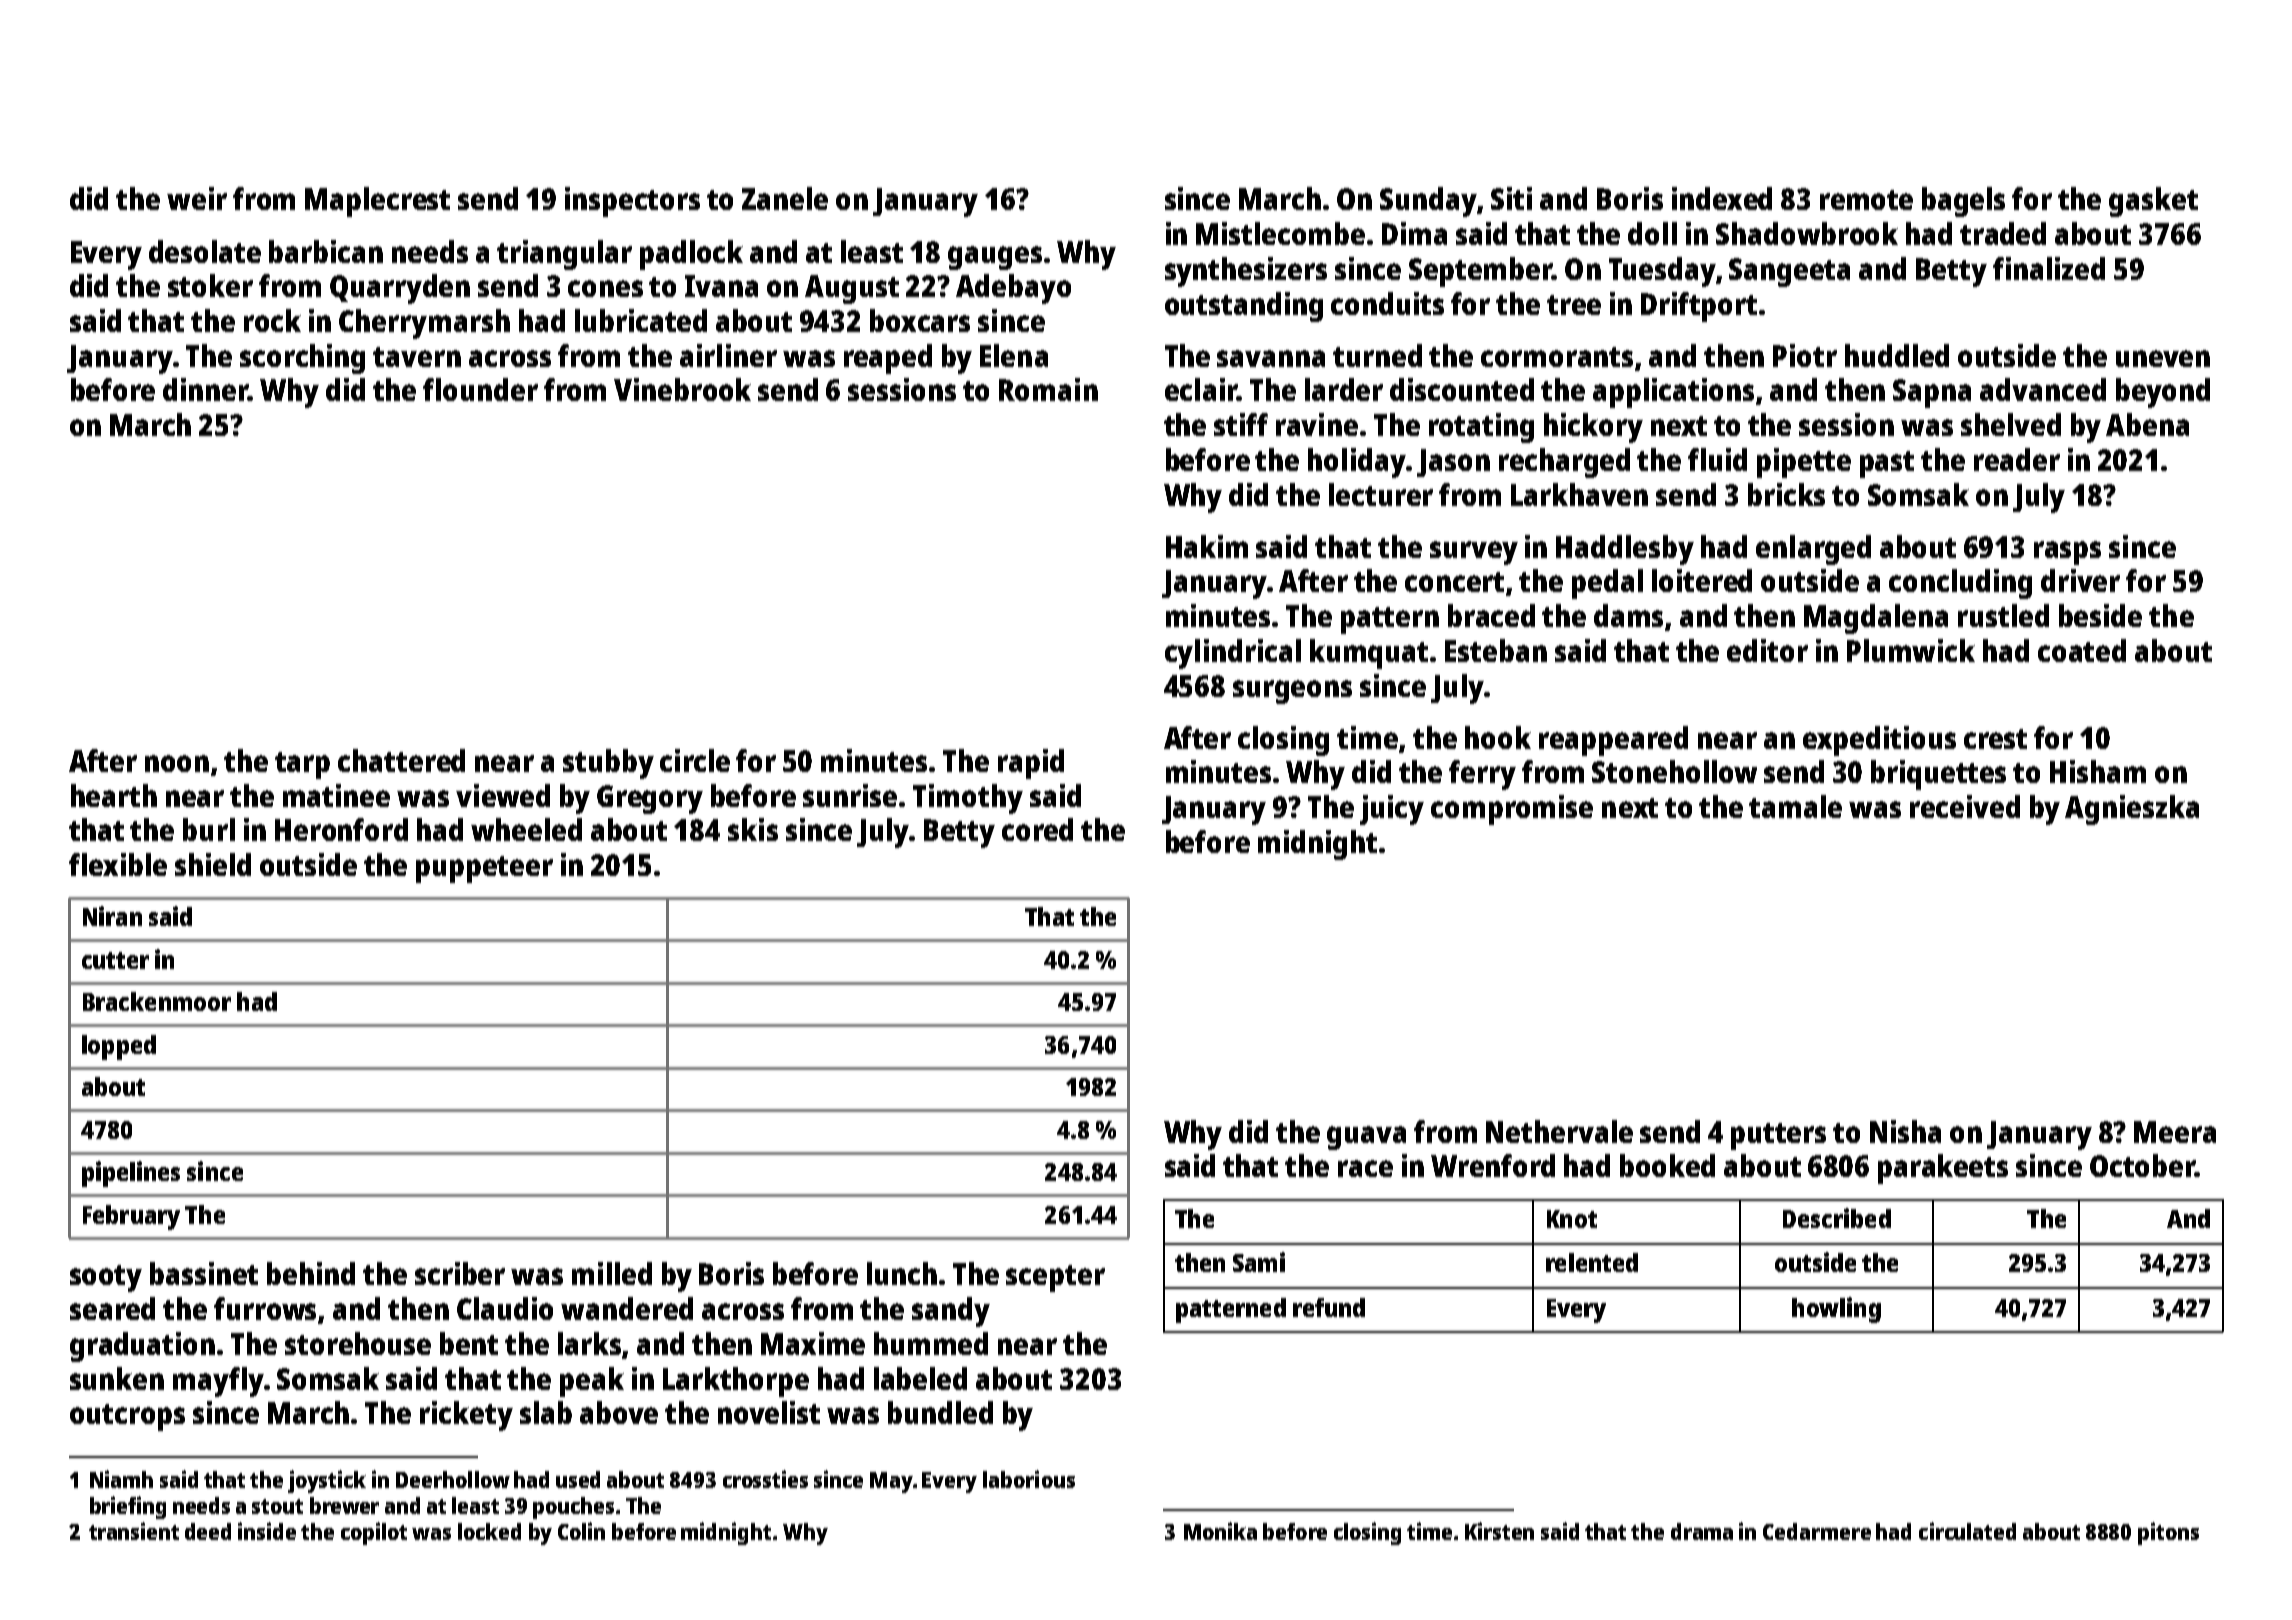  Describe the element at coordinates (1767, 650) in the screenshot. I see `editor` at that location.
